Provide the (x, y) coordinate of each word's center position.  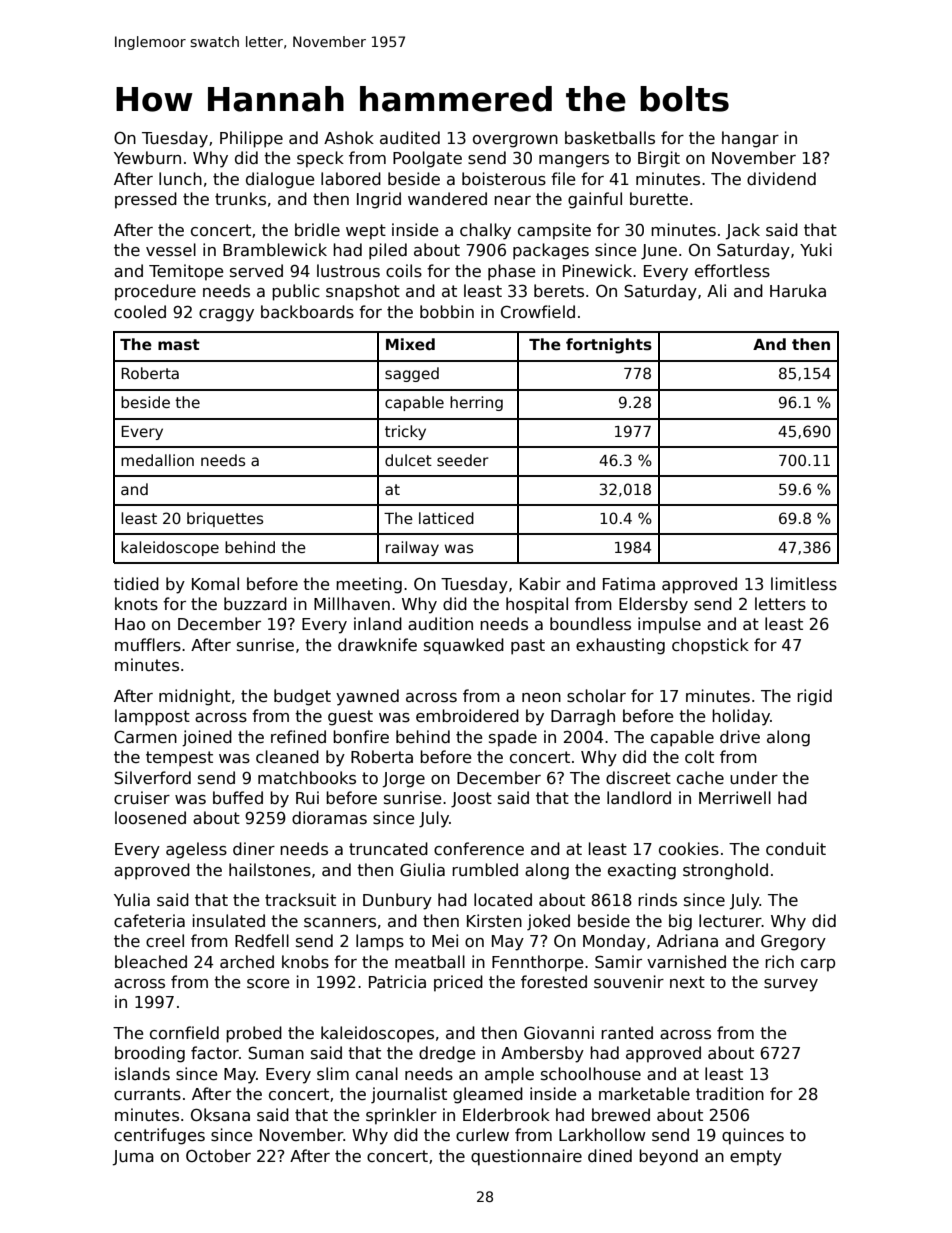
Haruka (798, 291)
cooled (140, 311)
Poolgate (427, 159)
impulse (669, 625)
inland (378, 623)
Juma (133, 1158)
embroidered (467, 715)
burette (659, 198)
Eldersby (653, 605)
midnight (195, 697)
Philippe (251, 139)
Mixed (410, 344)
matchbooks (307, 778)
